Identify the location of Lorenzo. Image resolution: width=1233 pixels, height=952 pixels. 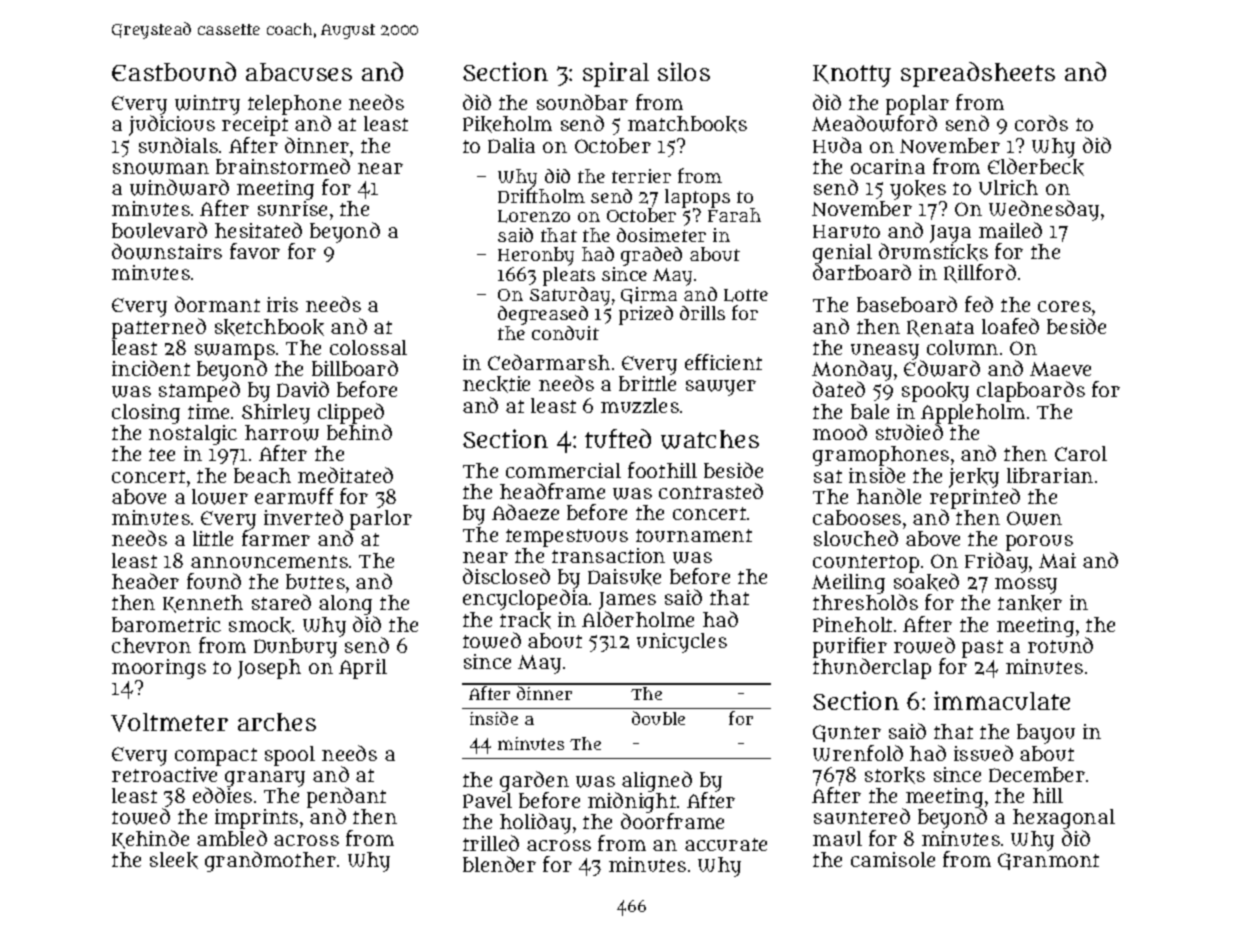
(534, 216).
